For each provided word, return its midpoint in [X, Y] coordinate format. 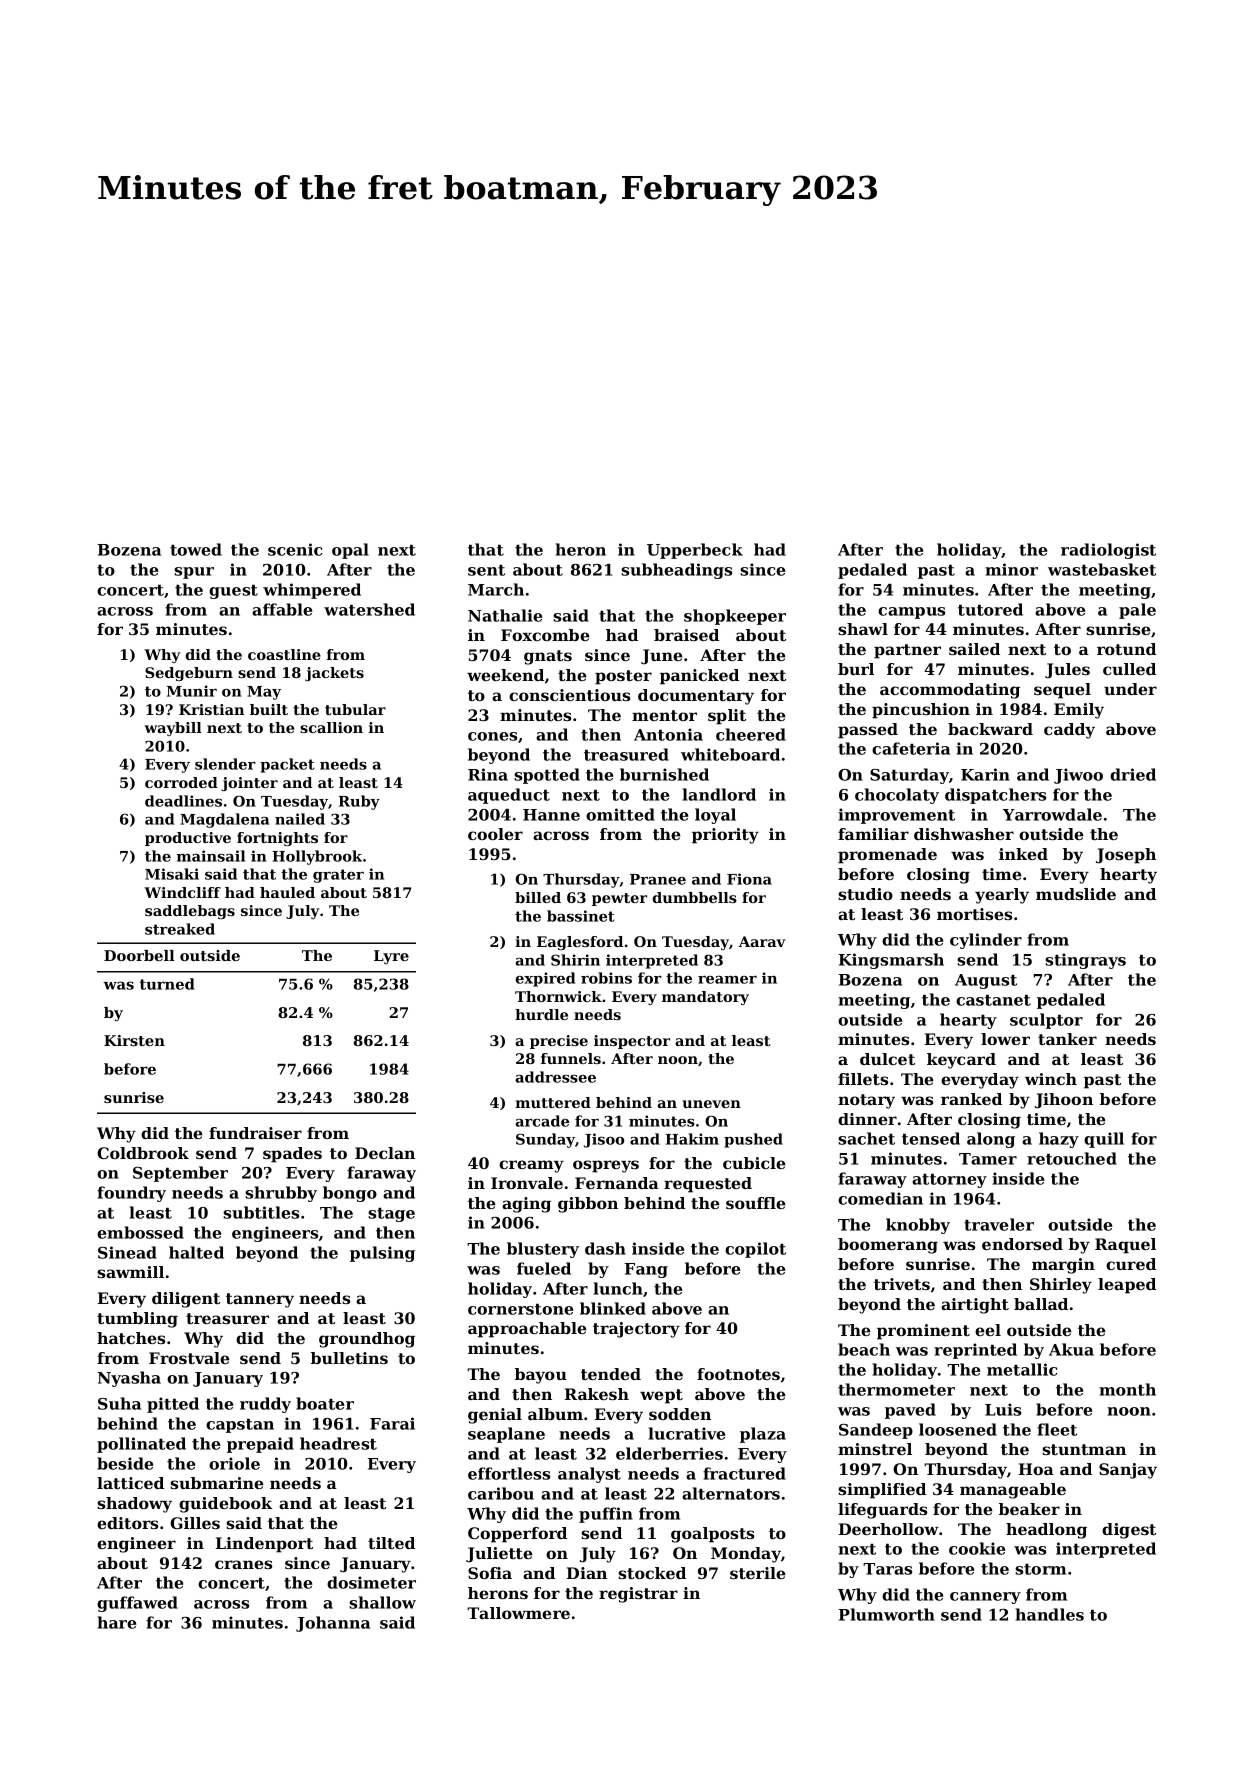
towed [196, 549]
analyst [589, 1475]
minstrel [875, 1449]
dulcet [887, 1059]
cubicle [754, 1163]
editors [127, 1523]
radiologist [1108, 551]
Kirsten [134, 1040]
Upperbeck [695, 551]
